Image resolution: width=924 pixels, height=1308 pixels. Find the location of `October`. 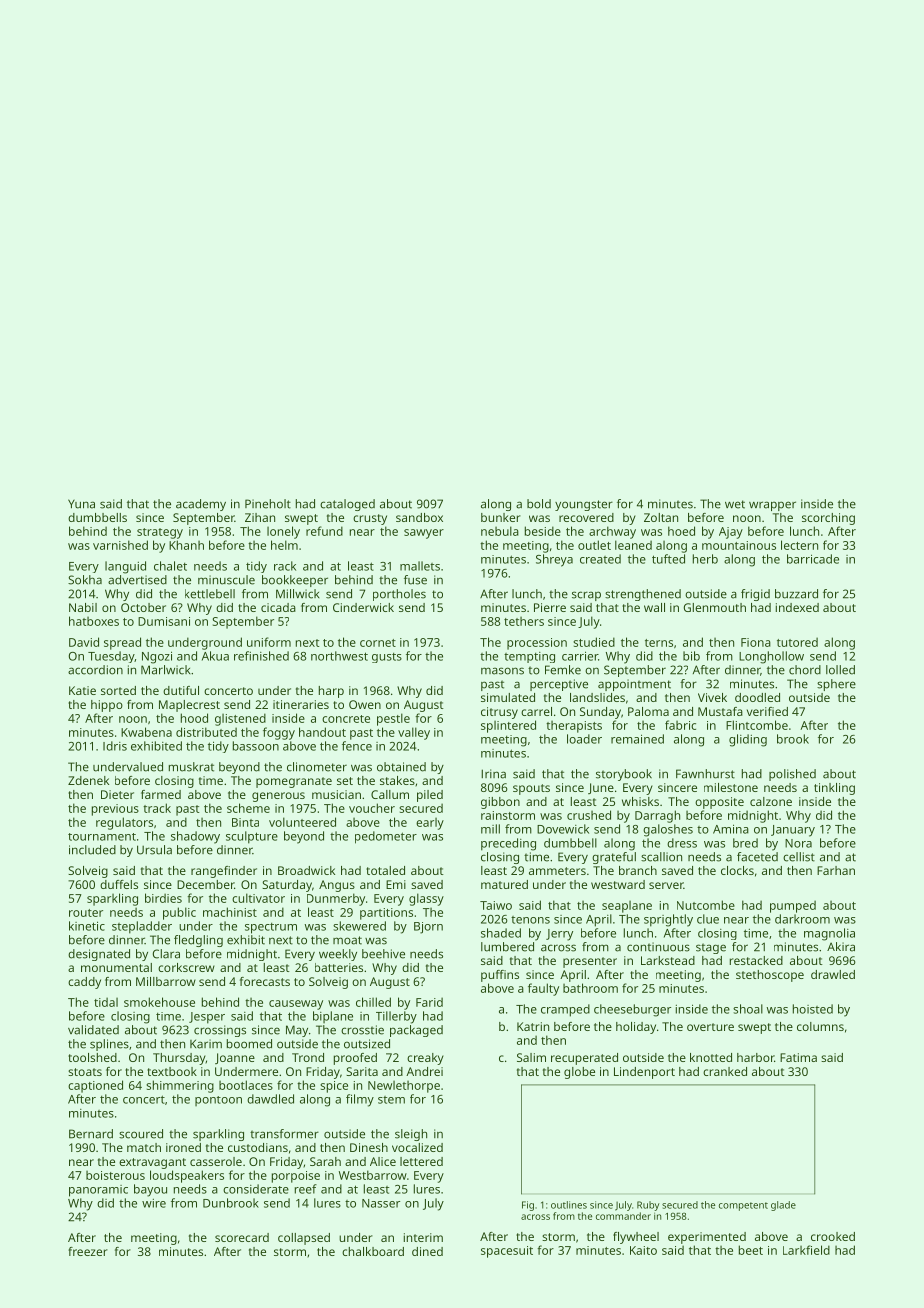

October is located at coordinates (143, 607).
